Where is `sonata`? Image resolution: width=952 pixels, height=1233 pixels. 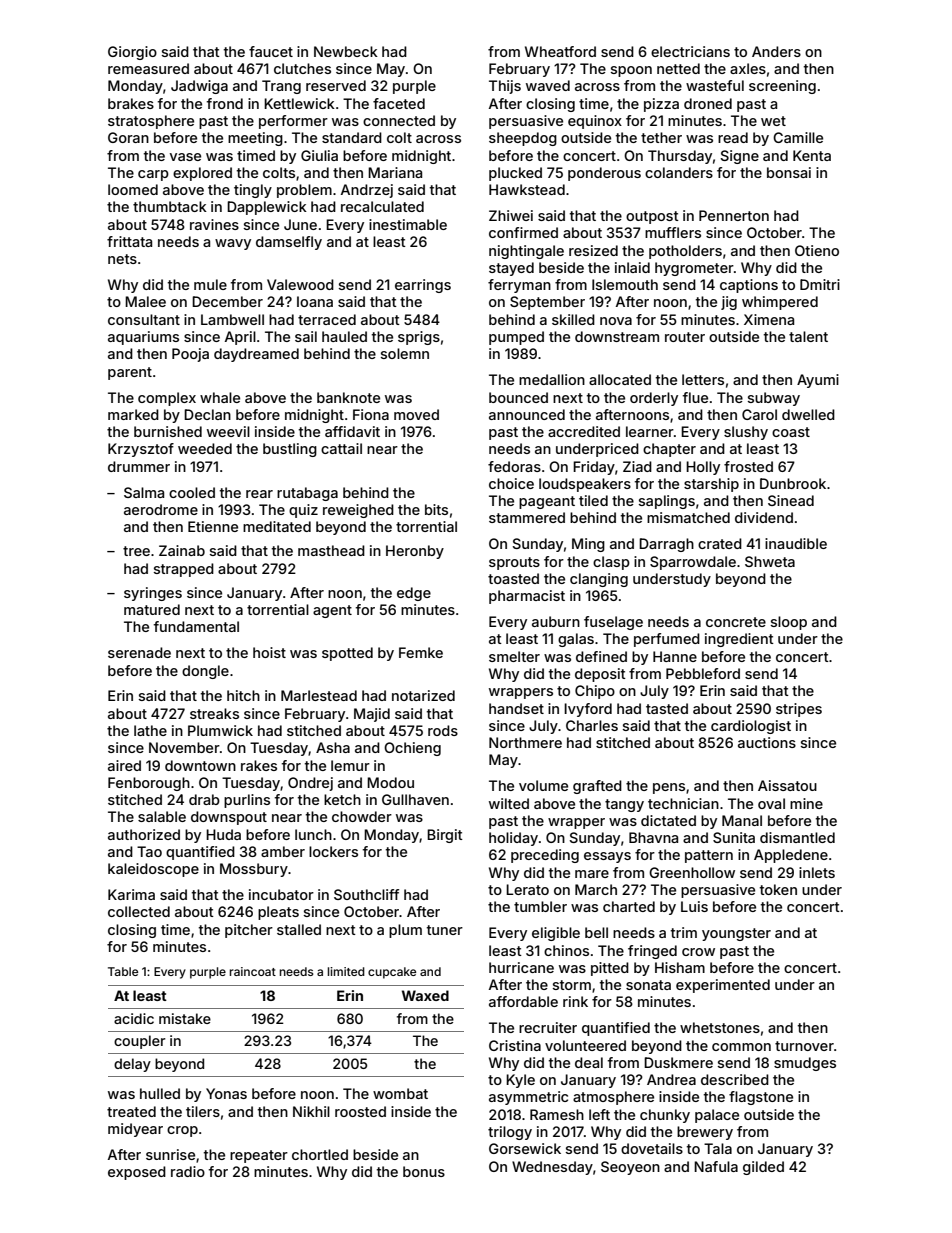
sonata is located at coordinates (648, 985).
